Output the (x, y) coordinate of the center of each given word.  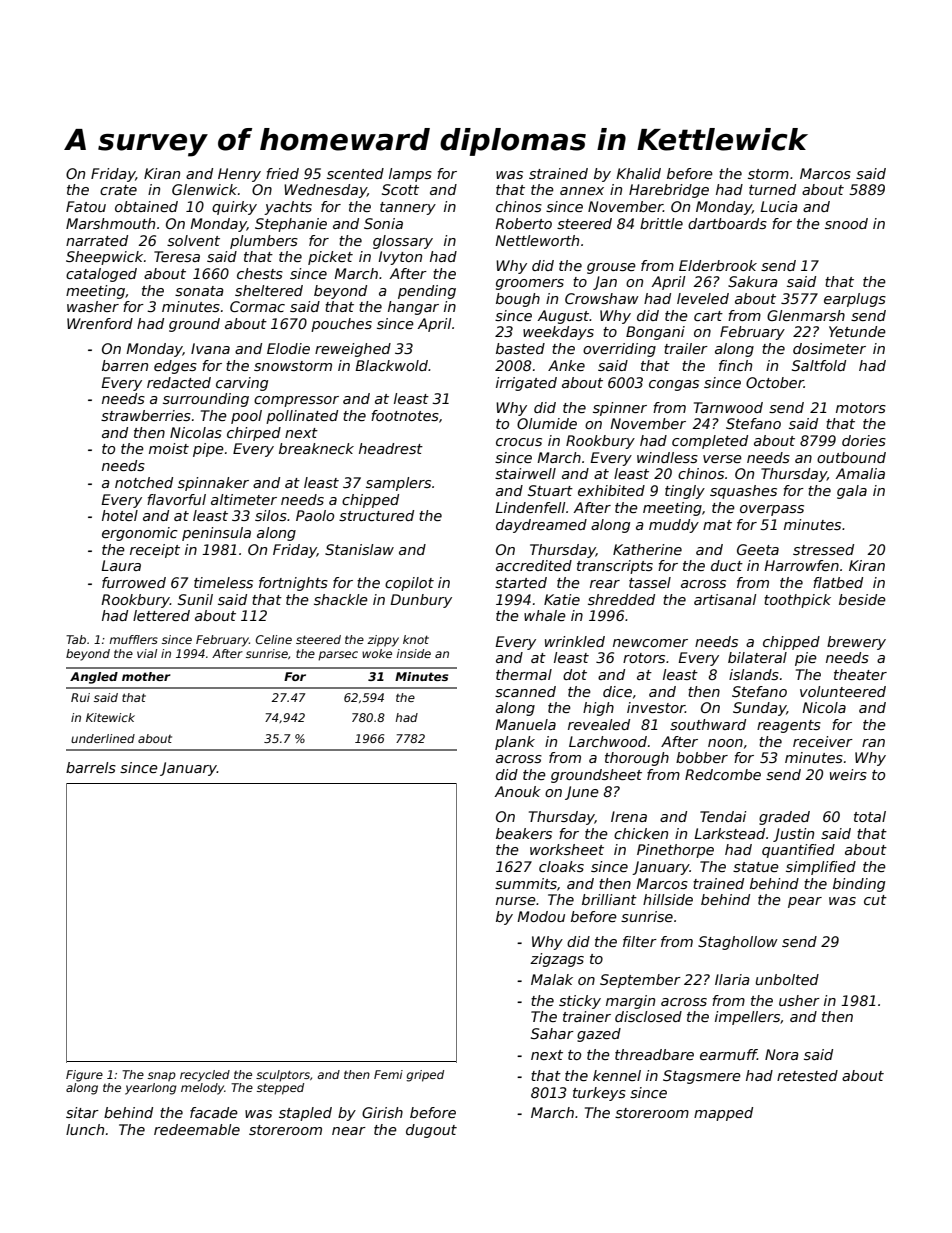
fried (282, 173)
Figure (84, 1076)
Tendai (723, 816)
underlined (103, 738)
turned (772, 189)
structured (376, 515)
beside (862, 599)
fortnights (293, 584)
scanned (525, 691)
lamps (410, 175)
